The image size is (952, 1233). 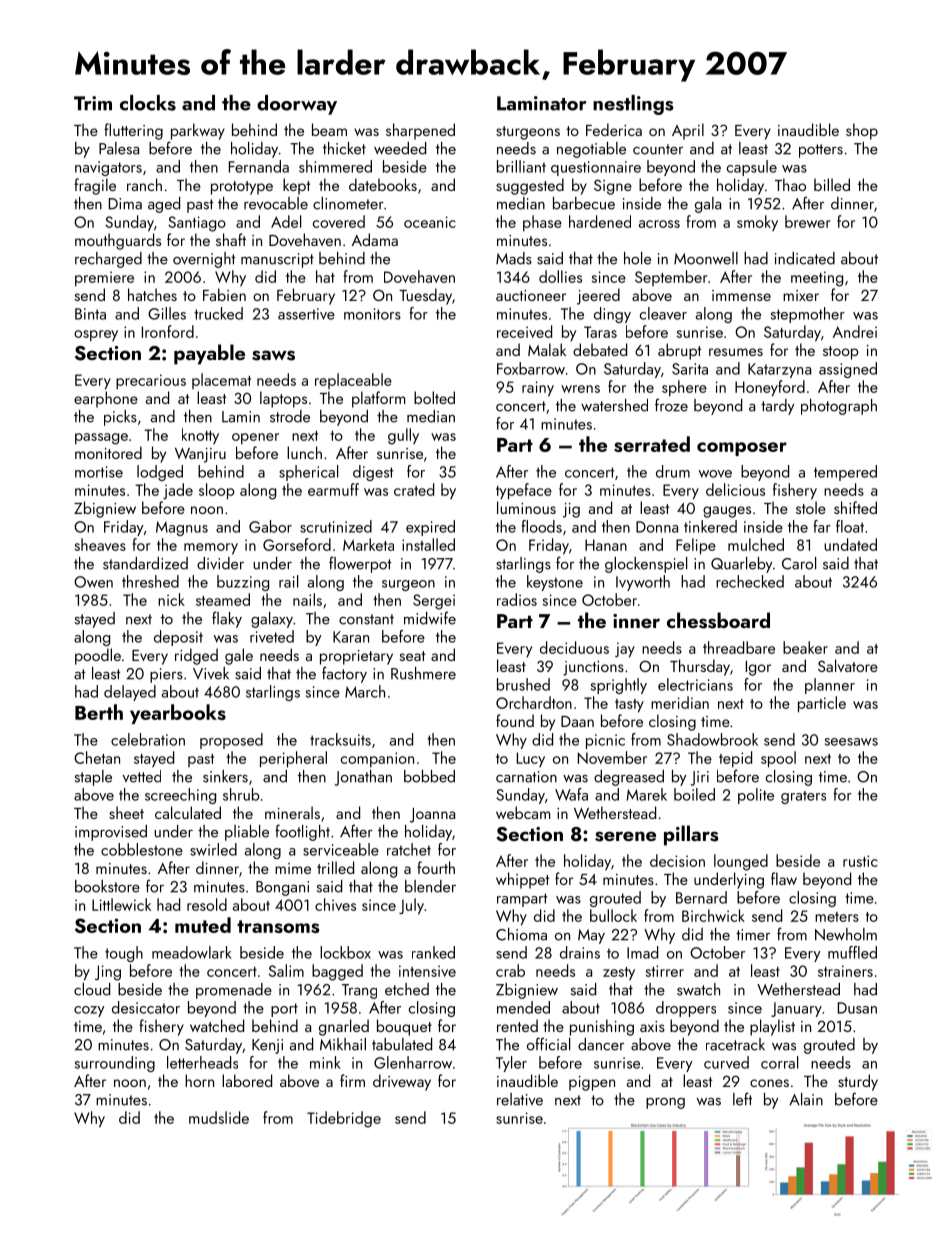 I want to click on found, so click(x=515, y=720).
